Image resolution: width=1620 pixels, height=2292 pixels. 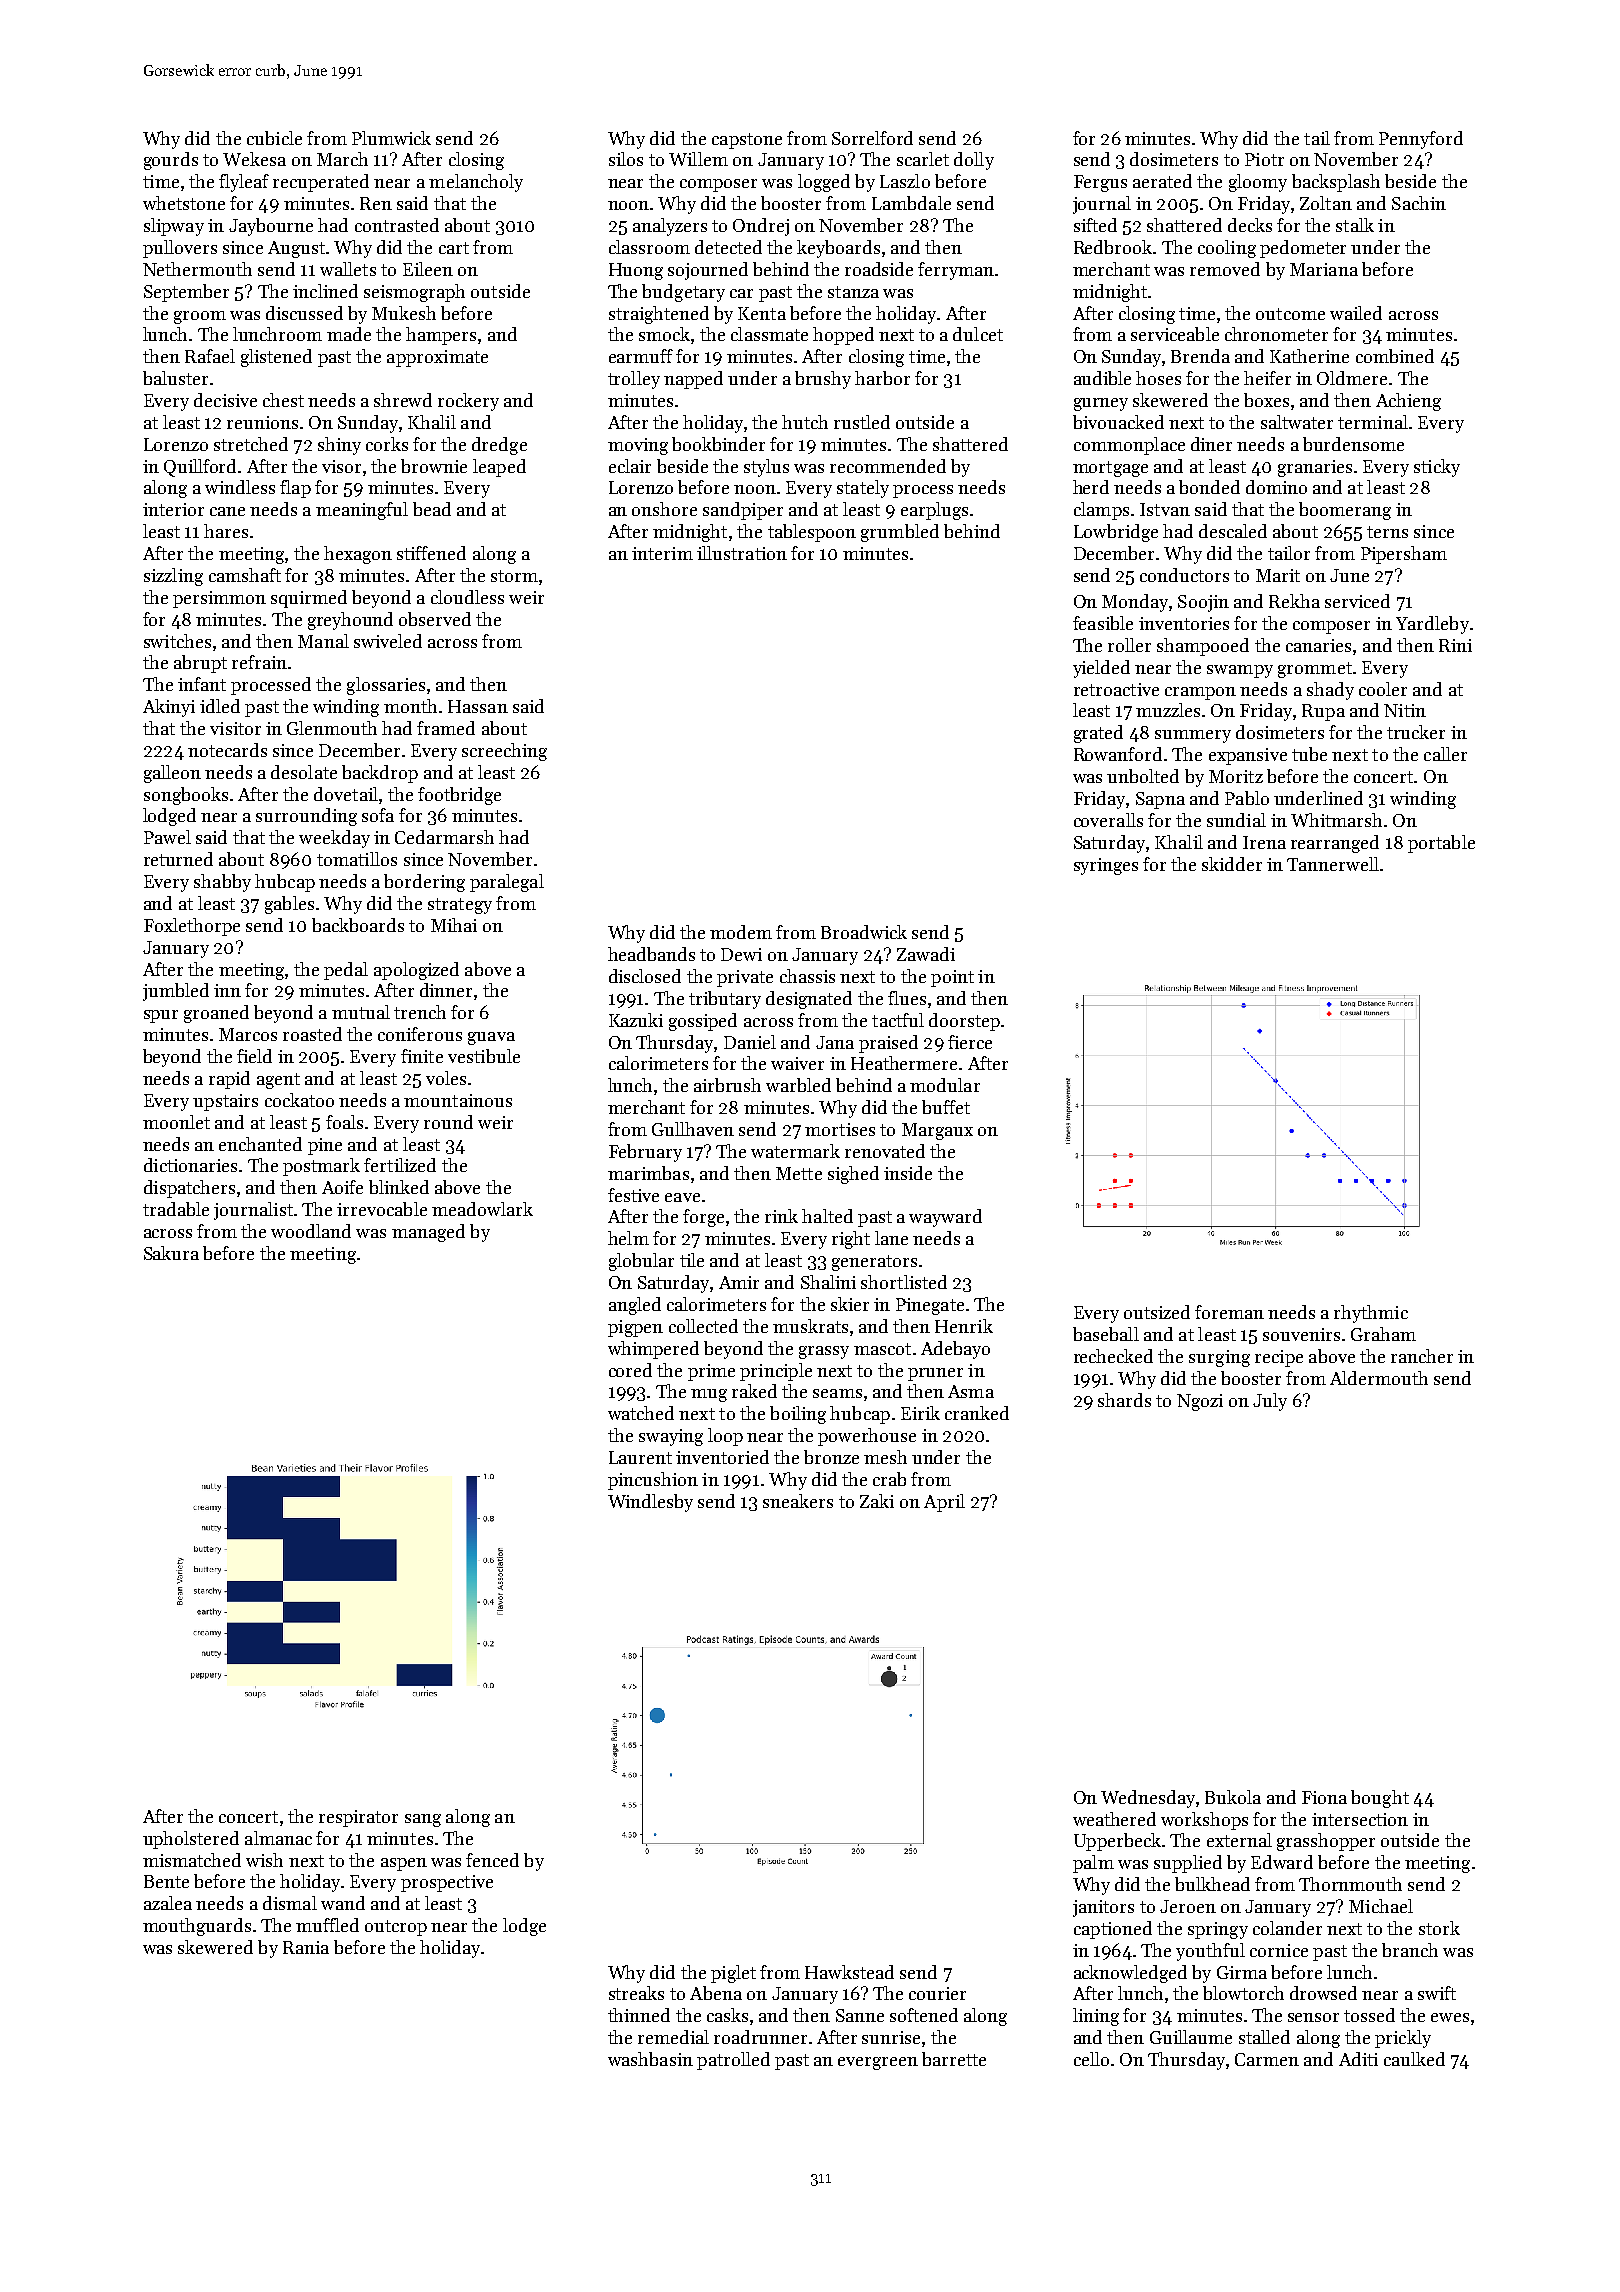 What do you see at coordinates (1200, 1402) in the screenshot?
I see `Ngozi` at bounding box center [1200, 1402].
